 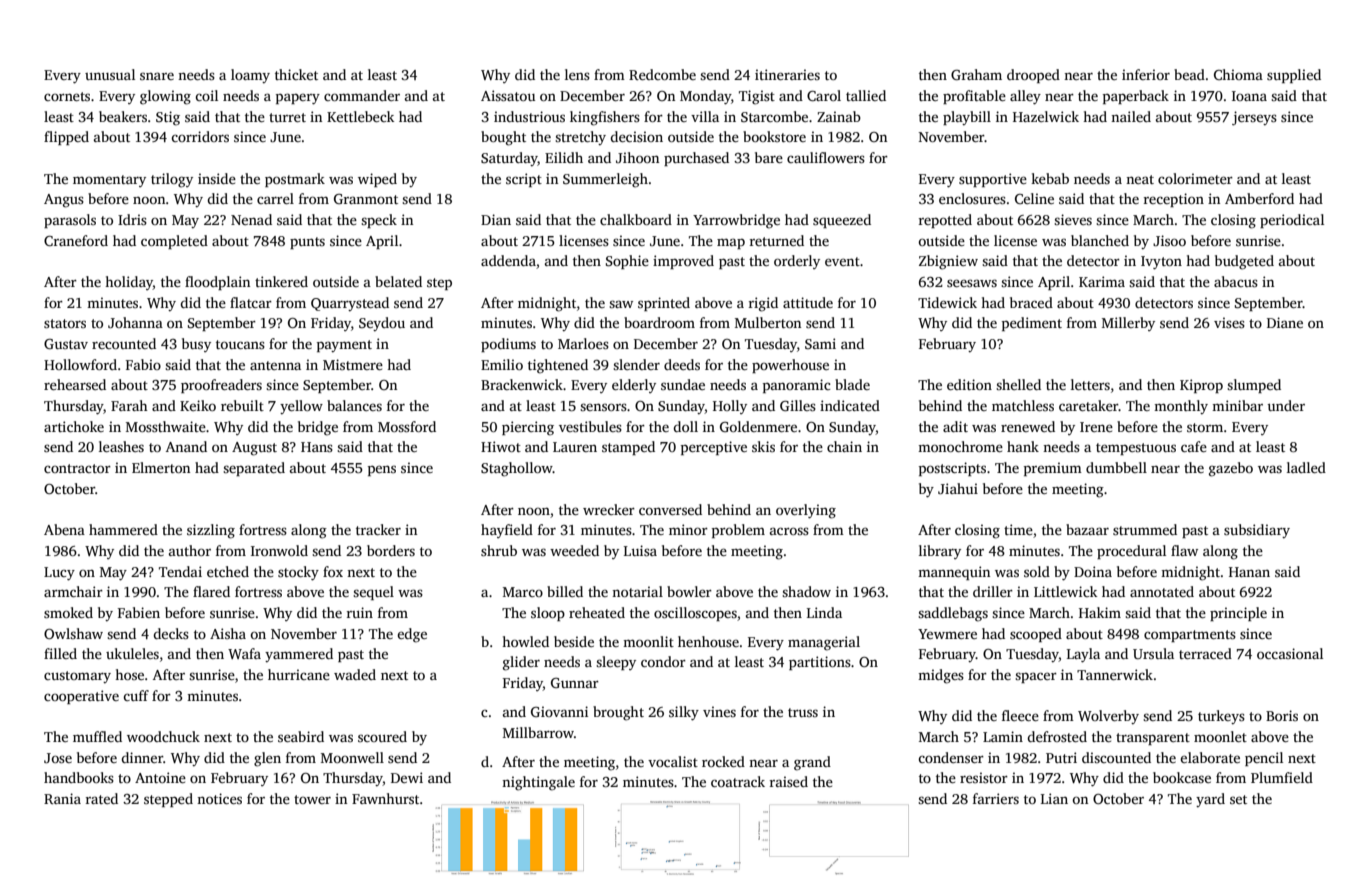 What do you see at coordinates (1100, 240) in the image?
I see `blanched` at bounding box center [1100, 240].
